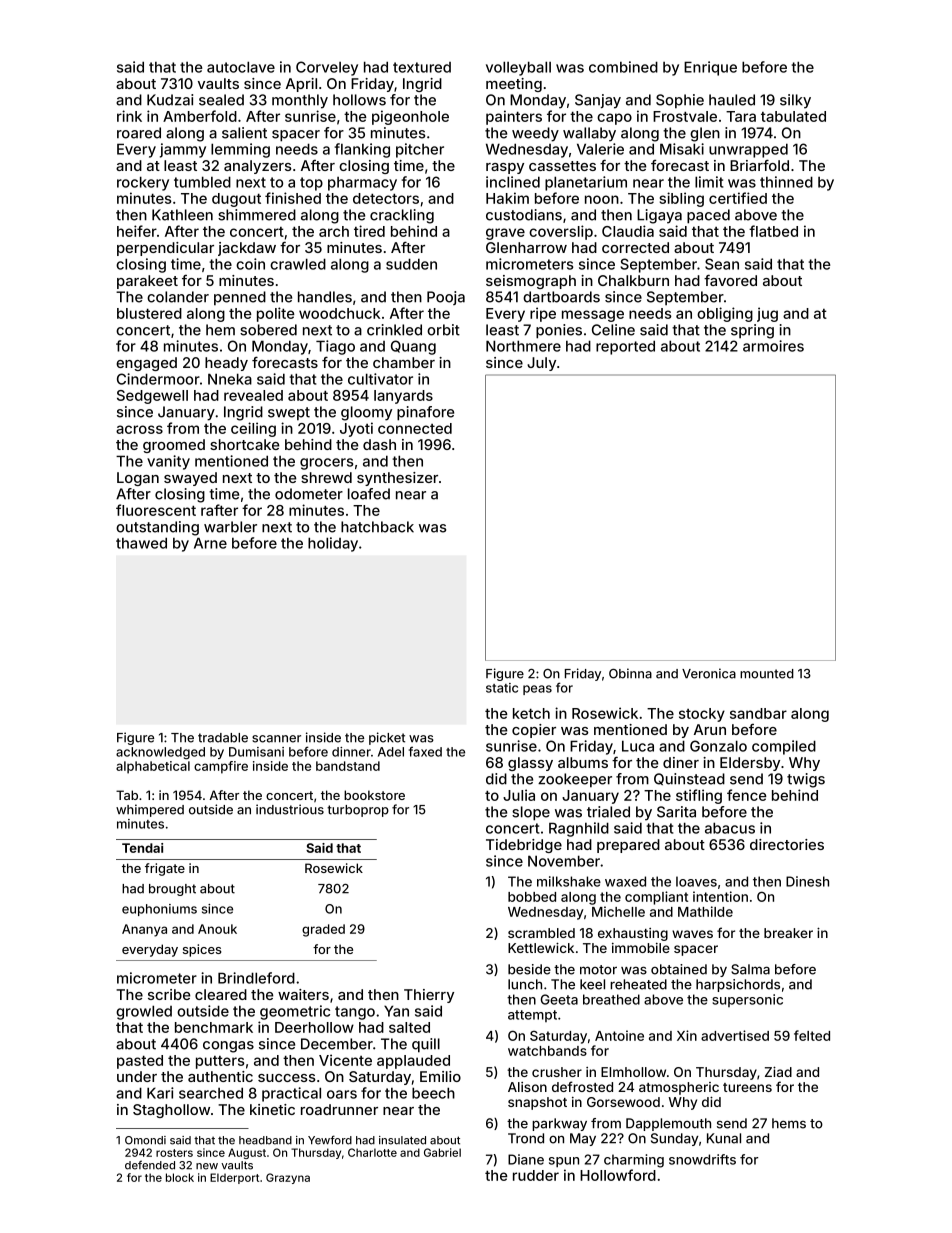  I want to click on congas, so click(228, 1047).
